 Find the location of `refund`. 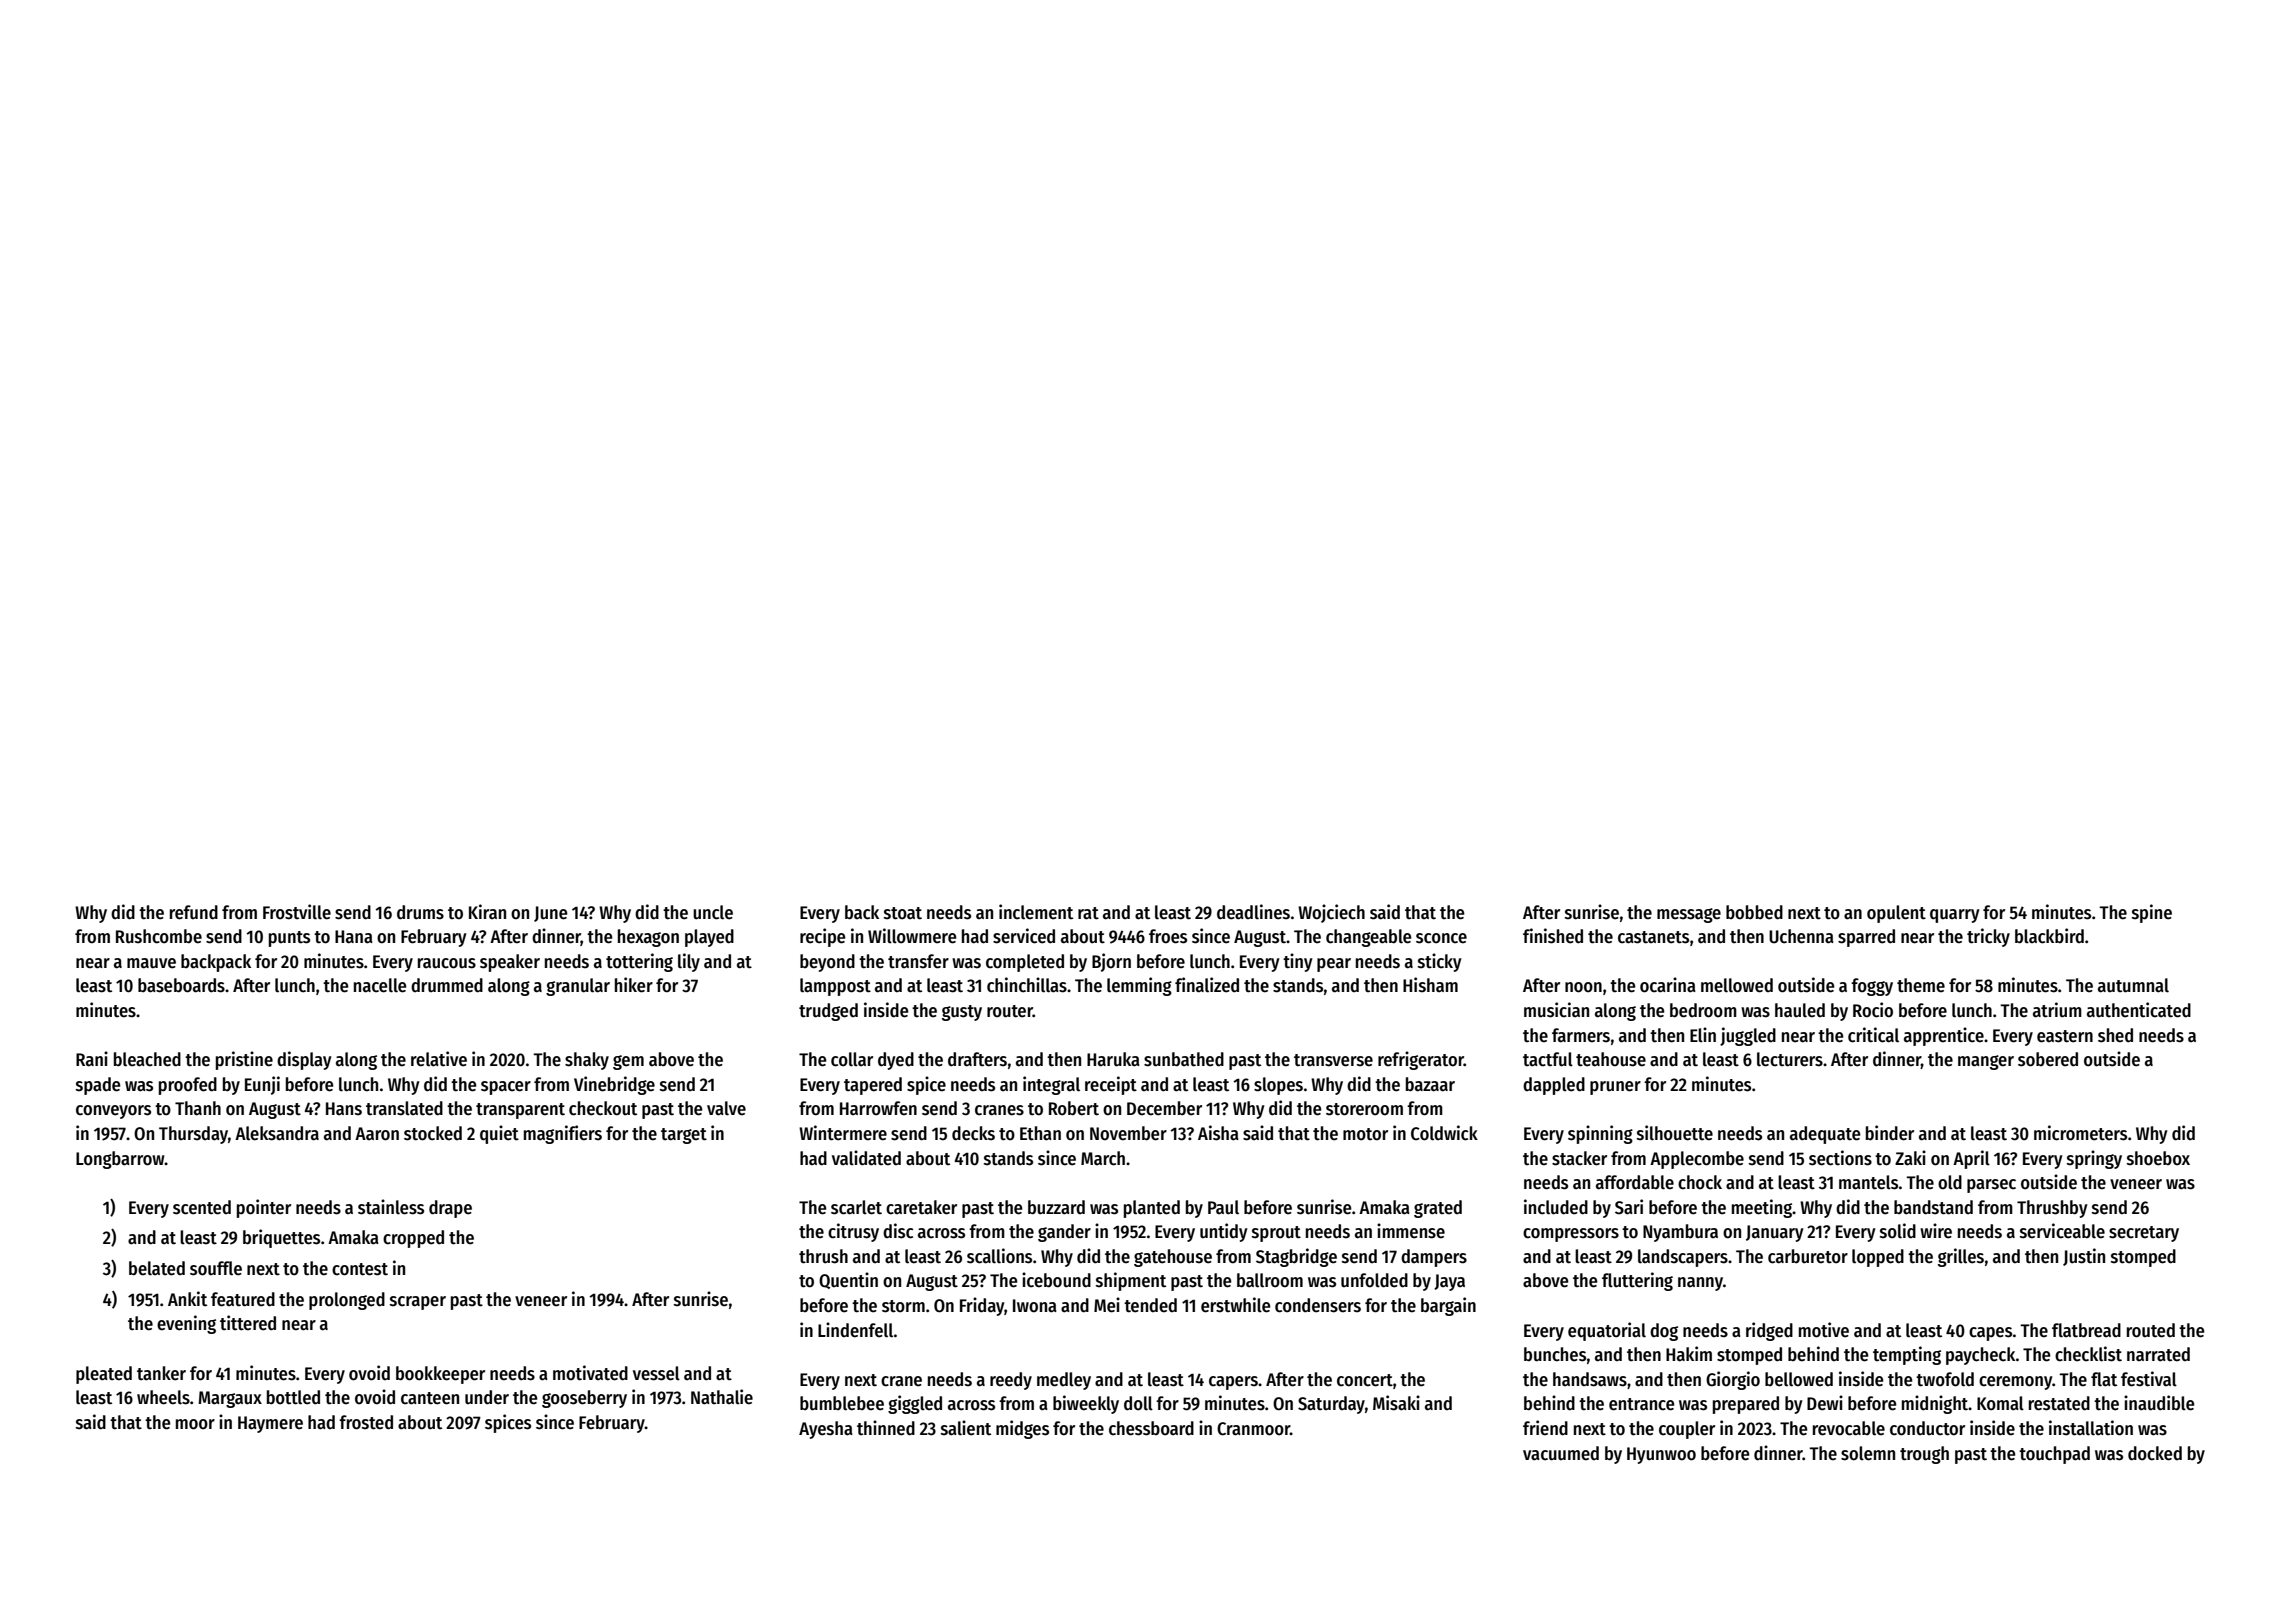

refund is located at coordinates (194, 912).
